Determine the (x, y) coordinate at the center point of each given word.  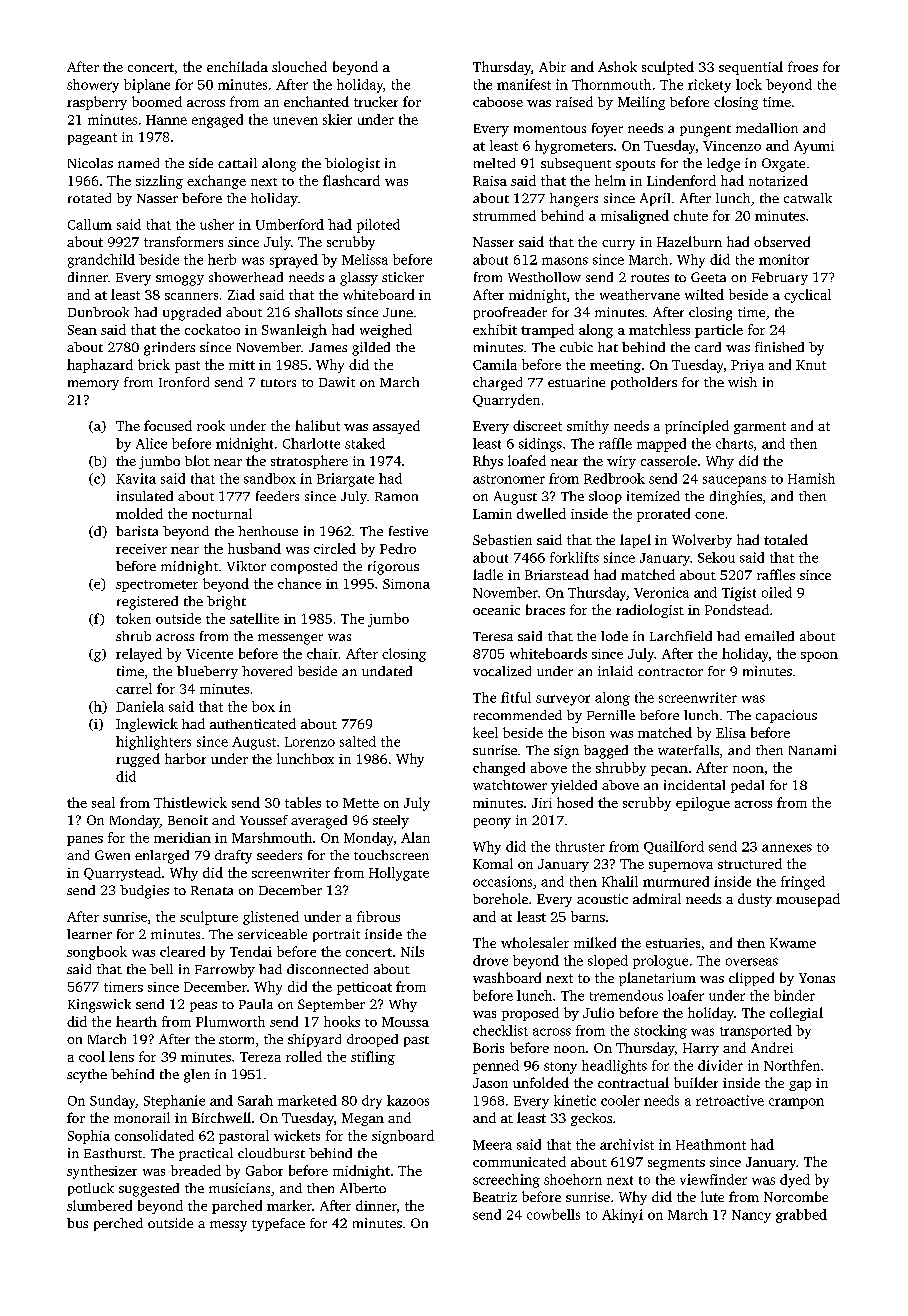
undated (387, 671)
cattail (237, 163)
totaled (786, 539)
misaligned (635, 217)
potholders (644, 383)
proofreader (510, 313)
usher (217, 224)
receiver (141, 549)
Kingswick (99, 1006)
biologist (352, 165)
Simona (406, 584)
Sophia (89, 1137)
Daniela (140, 706)
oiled (777, 592)
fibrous (378, 916)
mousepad (808, 900)
